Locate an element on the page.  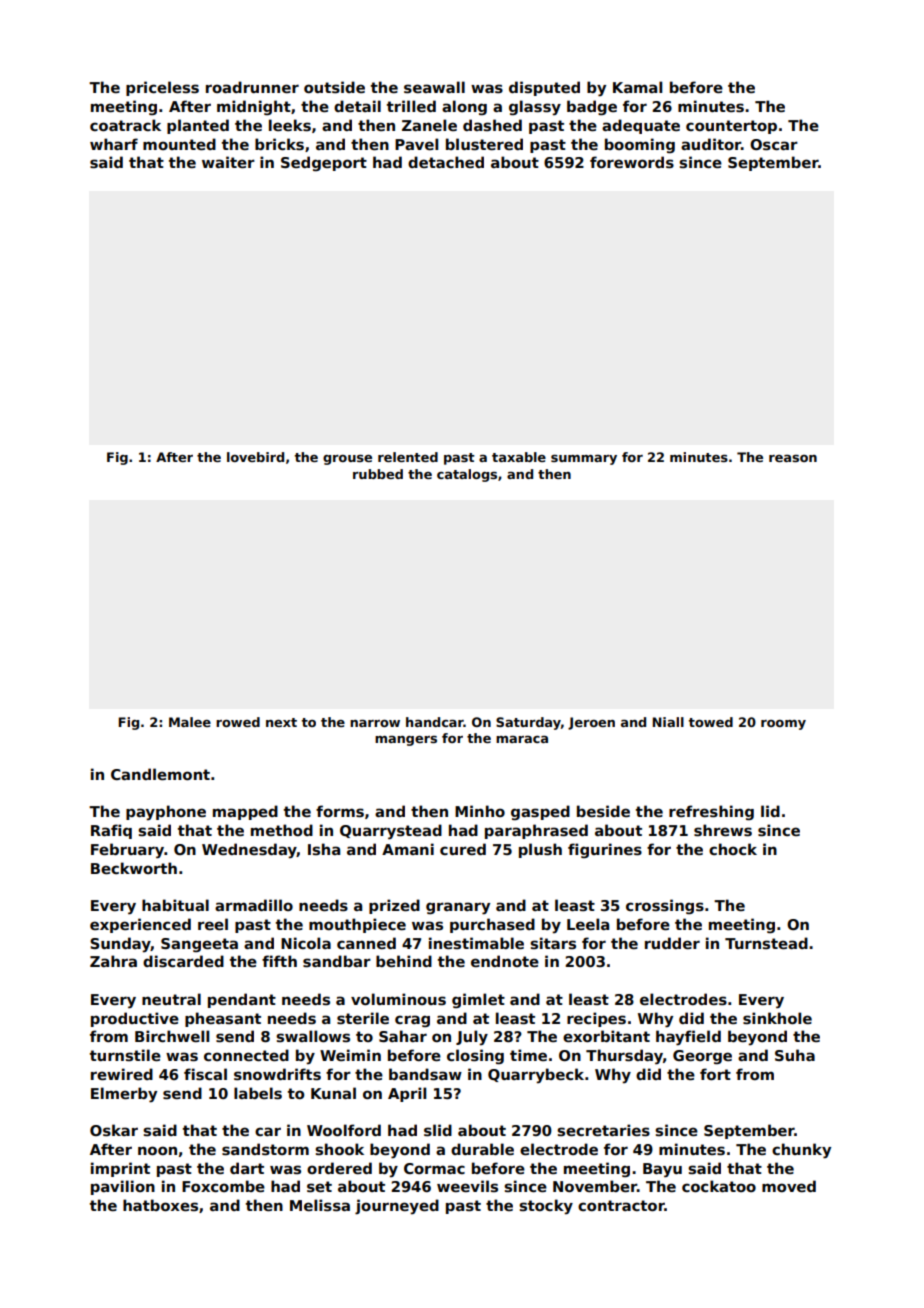
seawall is located at coordinates (434, 87).
